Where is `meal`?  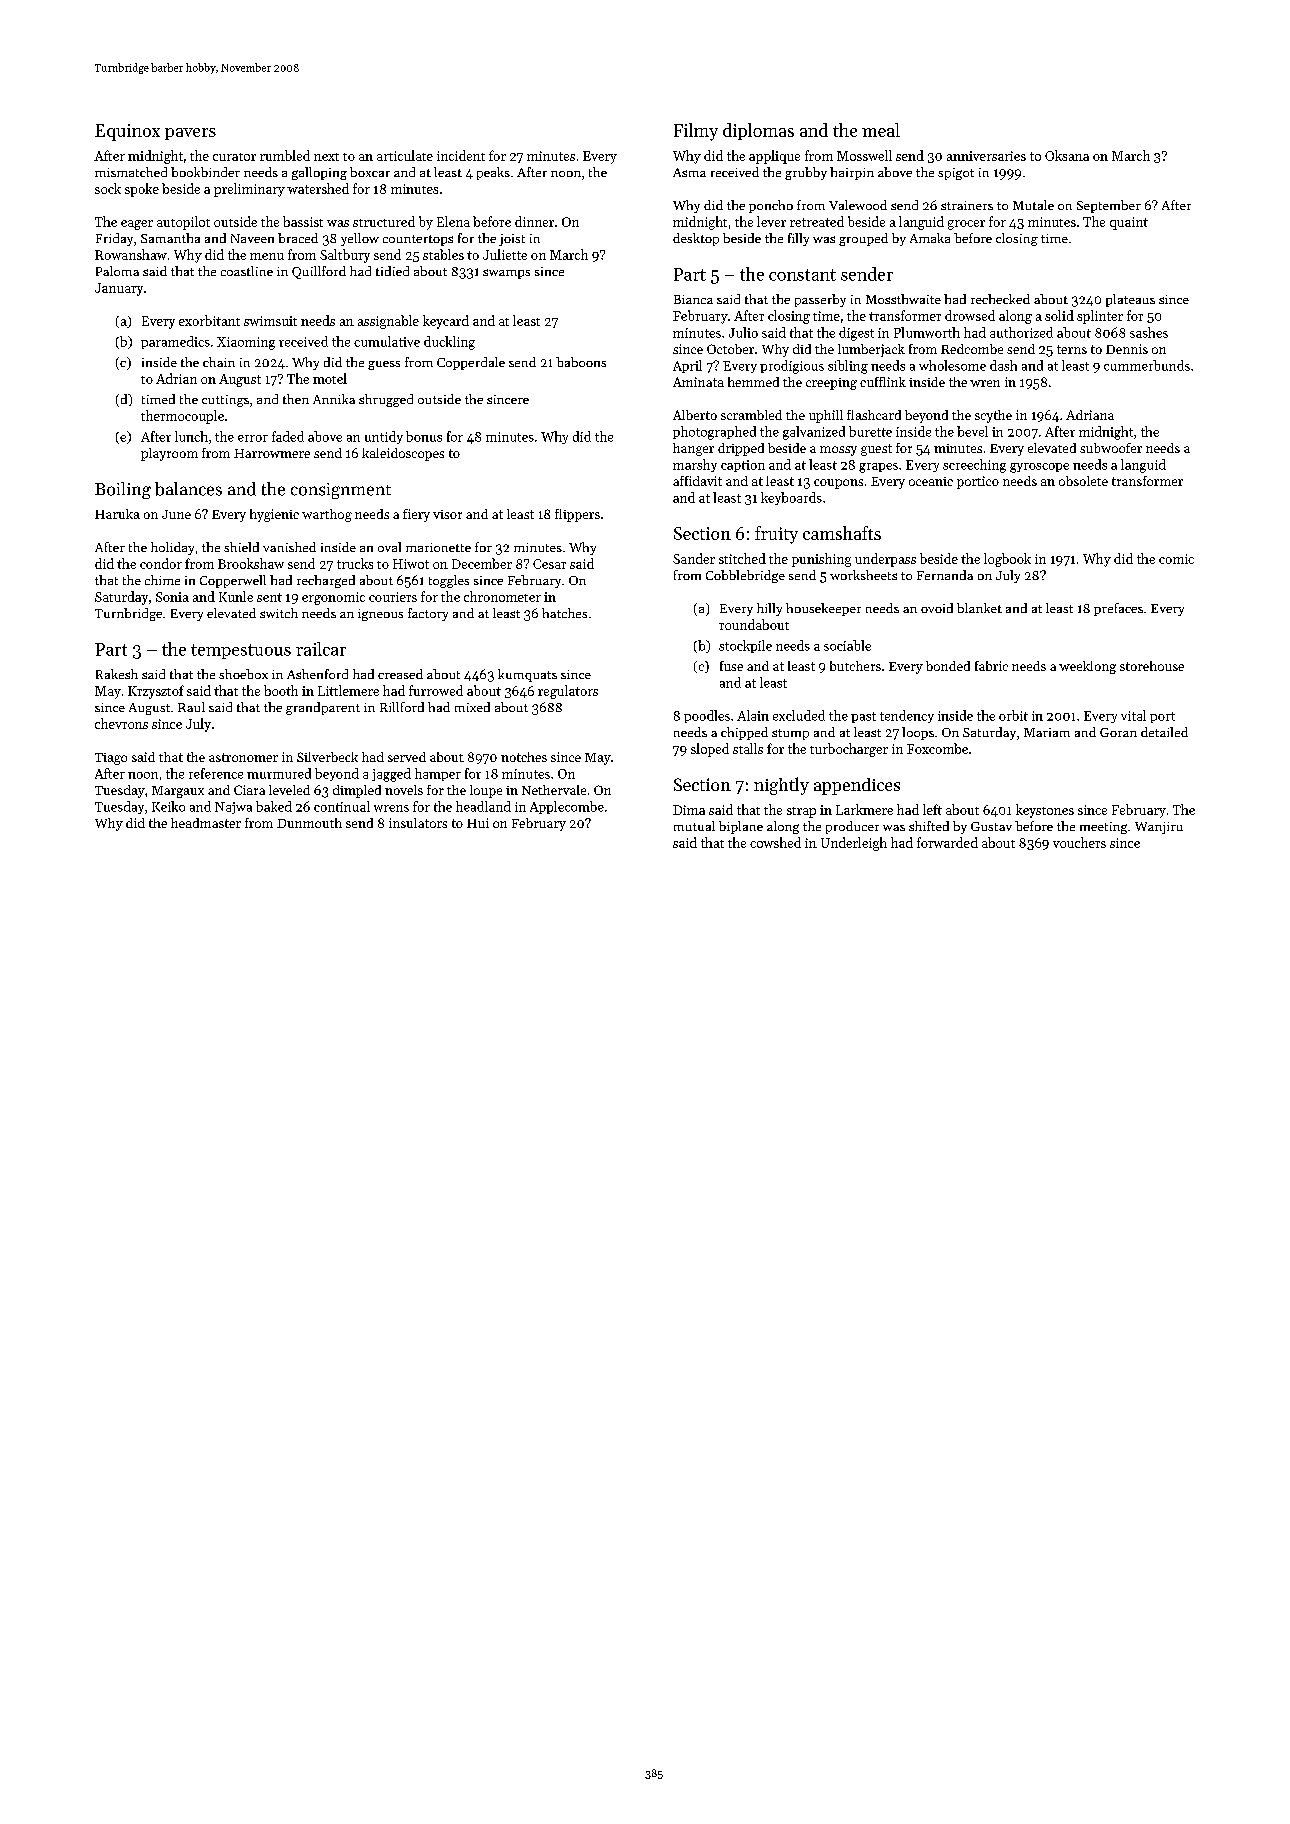
meal is located at coordinates (881, 130).
